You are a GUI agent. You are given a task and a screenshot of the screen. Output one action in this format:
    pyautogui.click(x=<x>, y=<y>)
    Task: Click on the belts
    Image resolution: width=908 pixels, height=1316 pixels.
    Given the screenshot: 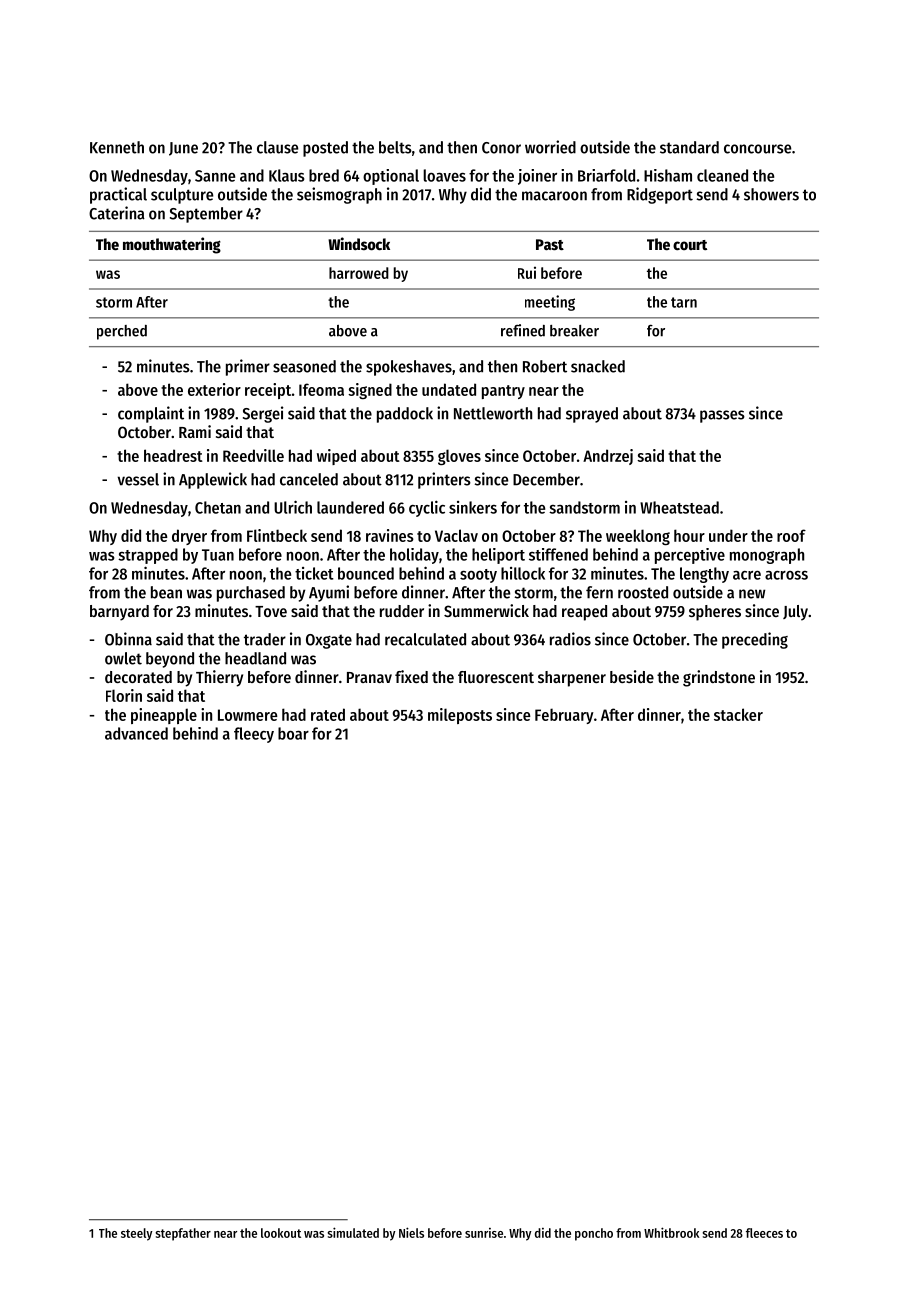 What is the action you would take?
    pyautogui.click(x=395, y=147)
